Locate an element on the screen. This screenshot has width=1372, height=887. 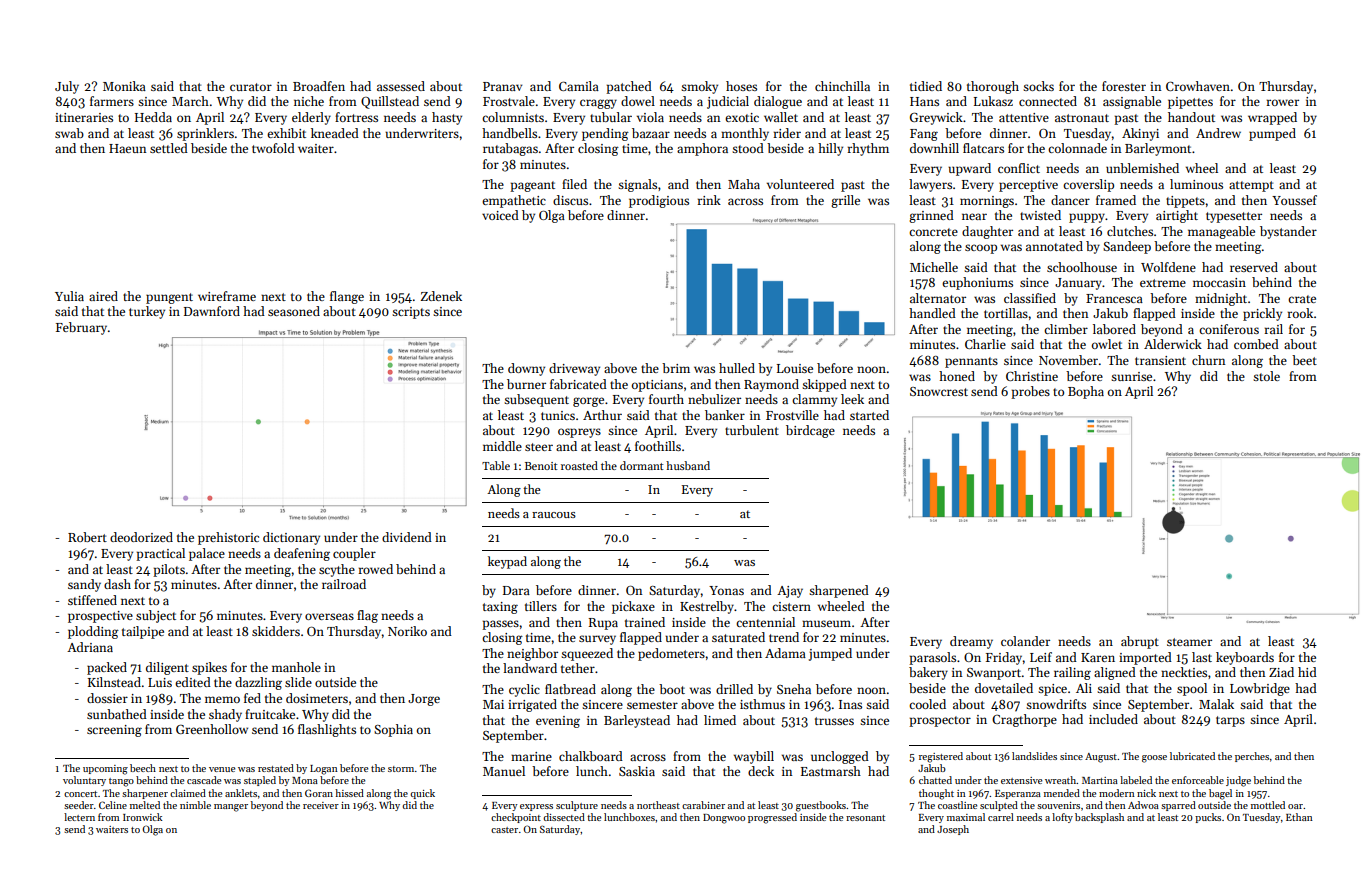
itineraries is located at coordinates (84, 117).
